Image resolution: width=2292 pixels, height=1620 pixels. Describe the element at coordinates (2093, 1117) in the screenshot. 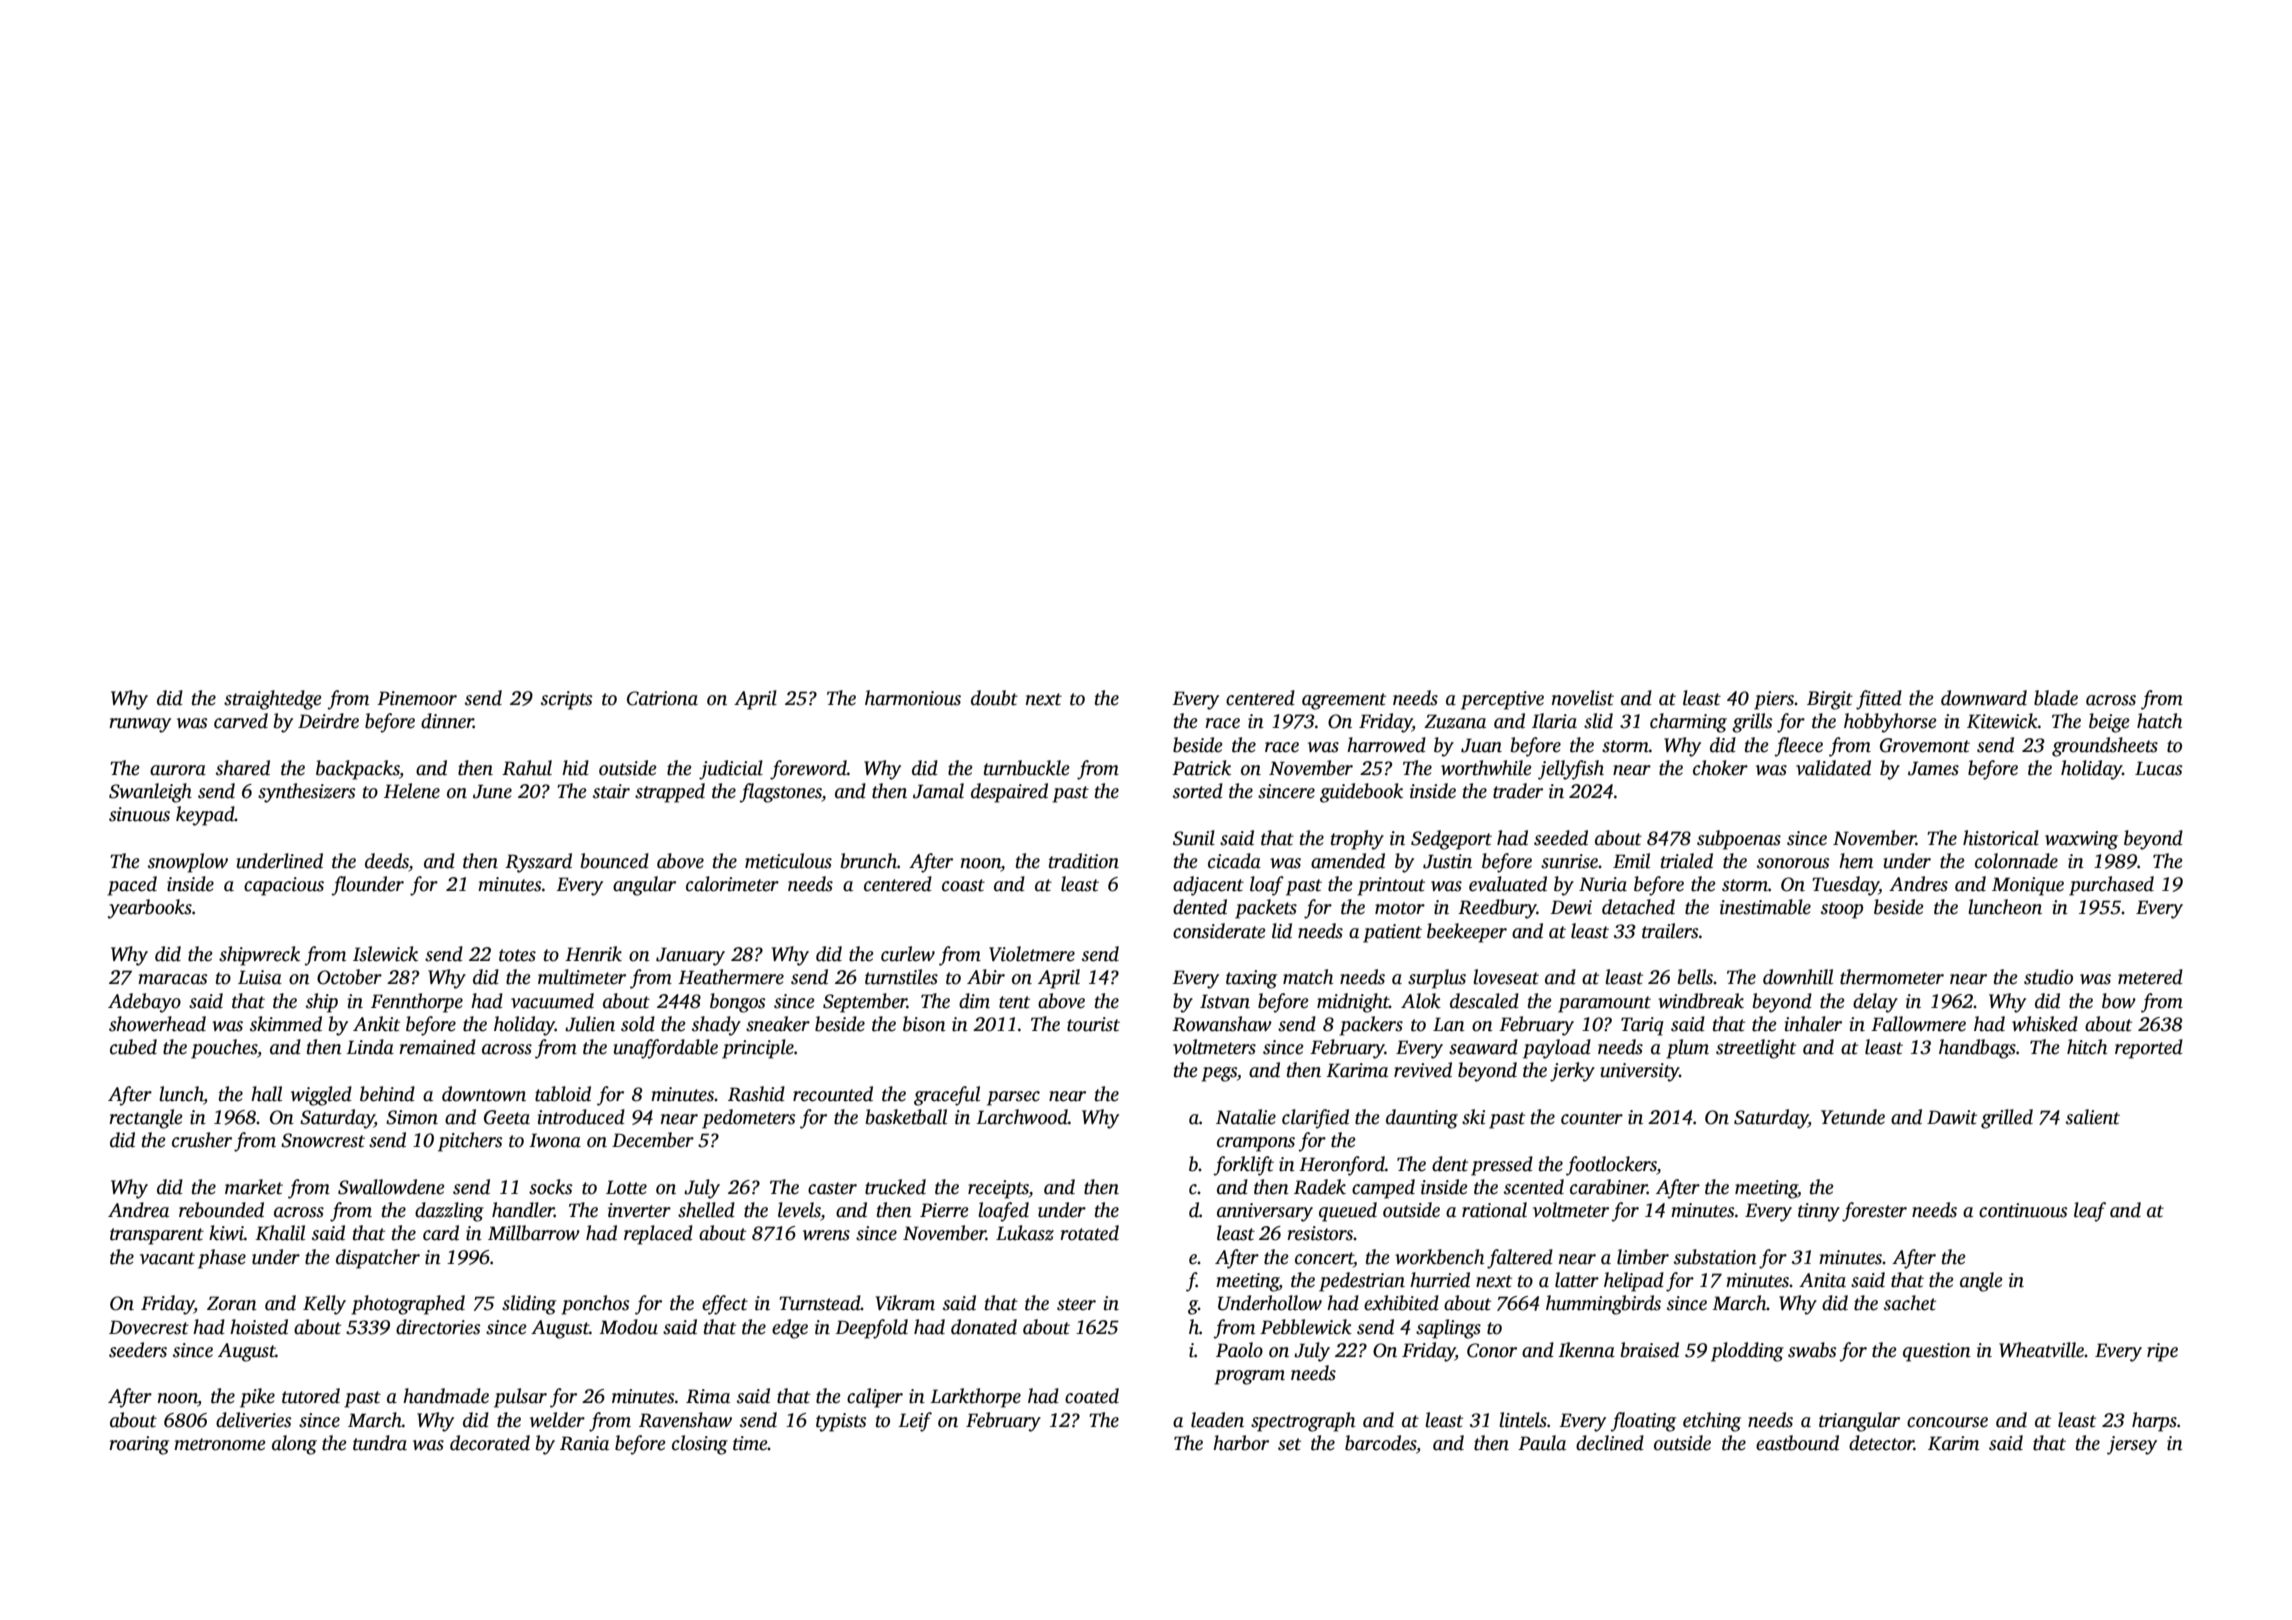

I see `salient` at that location.
